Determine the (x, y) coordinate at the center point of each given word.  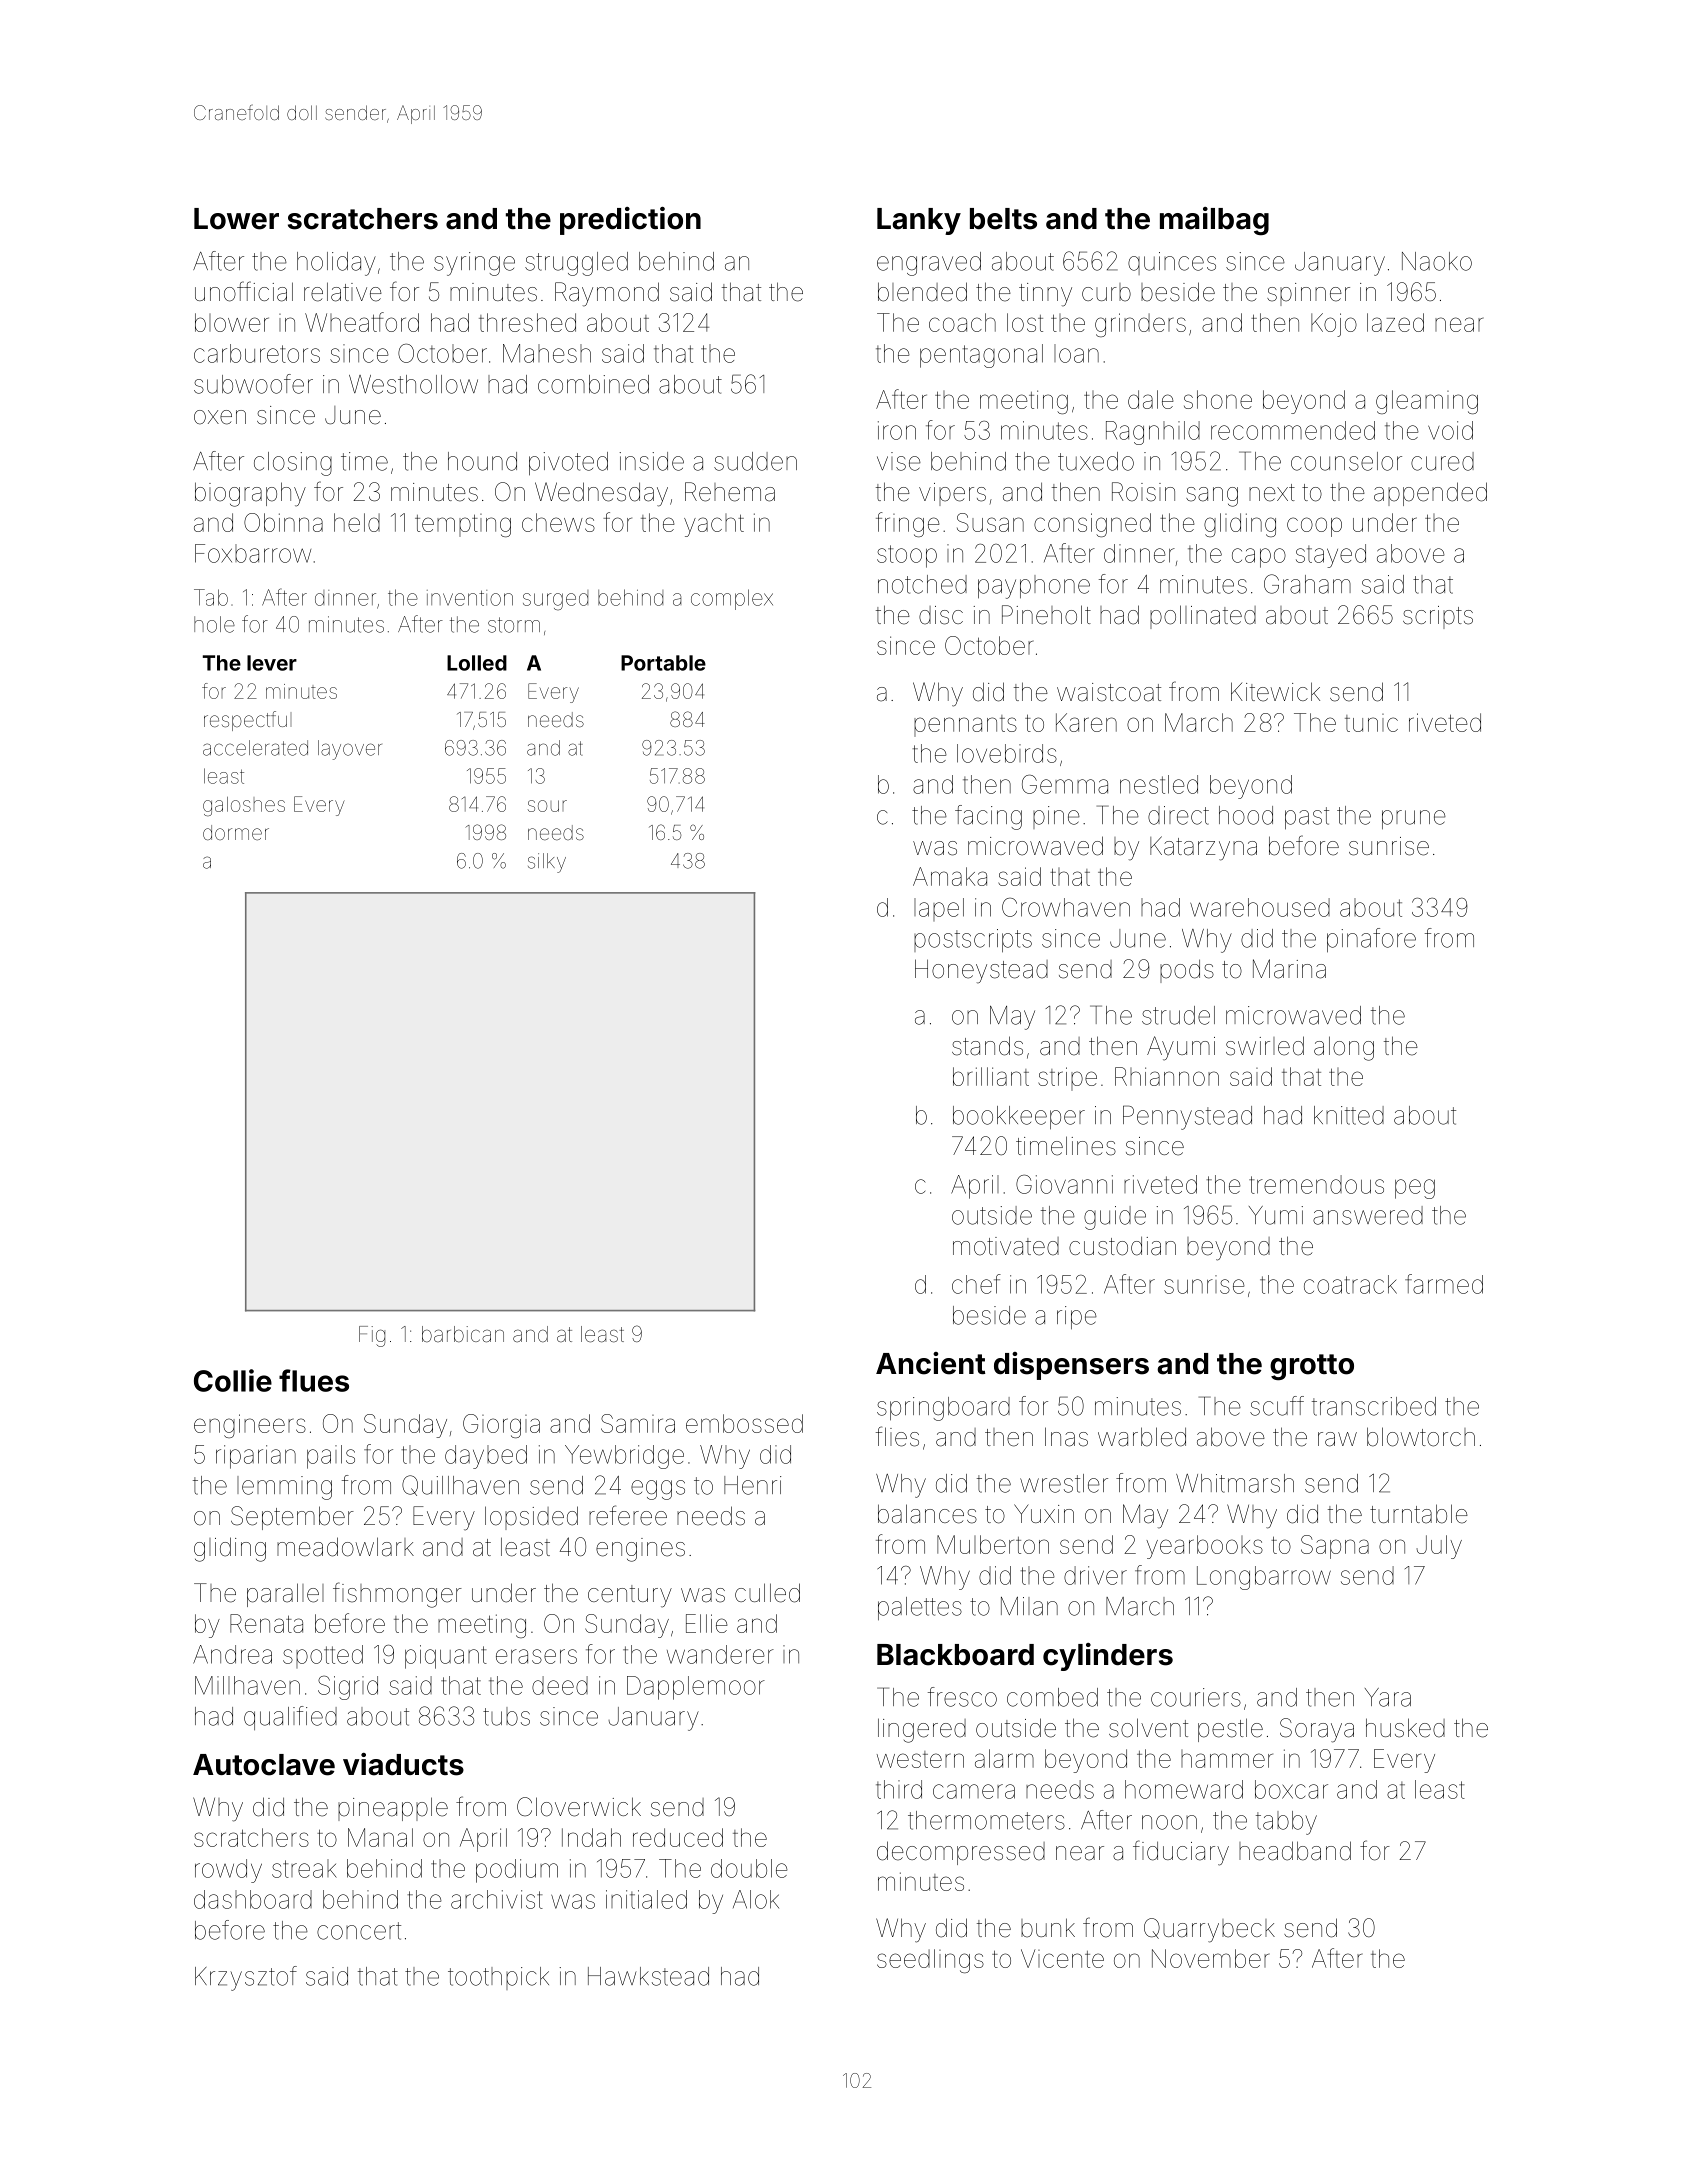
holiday (336, 264)
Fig (372, 1336)
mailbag (1214, 221)
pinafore (1371, 940)
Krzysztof (246, 1978)
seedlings (930, 1961)
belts (1003, 219)
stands (987, 1046)
